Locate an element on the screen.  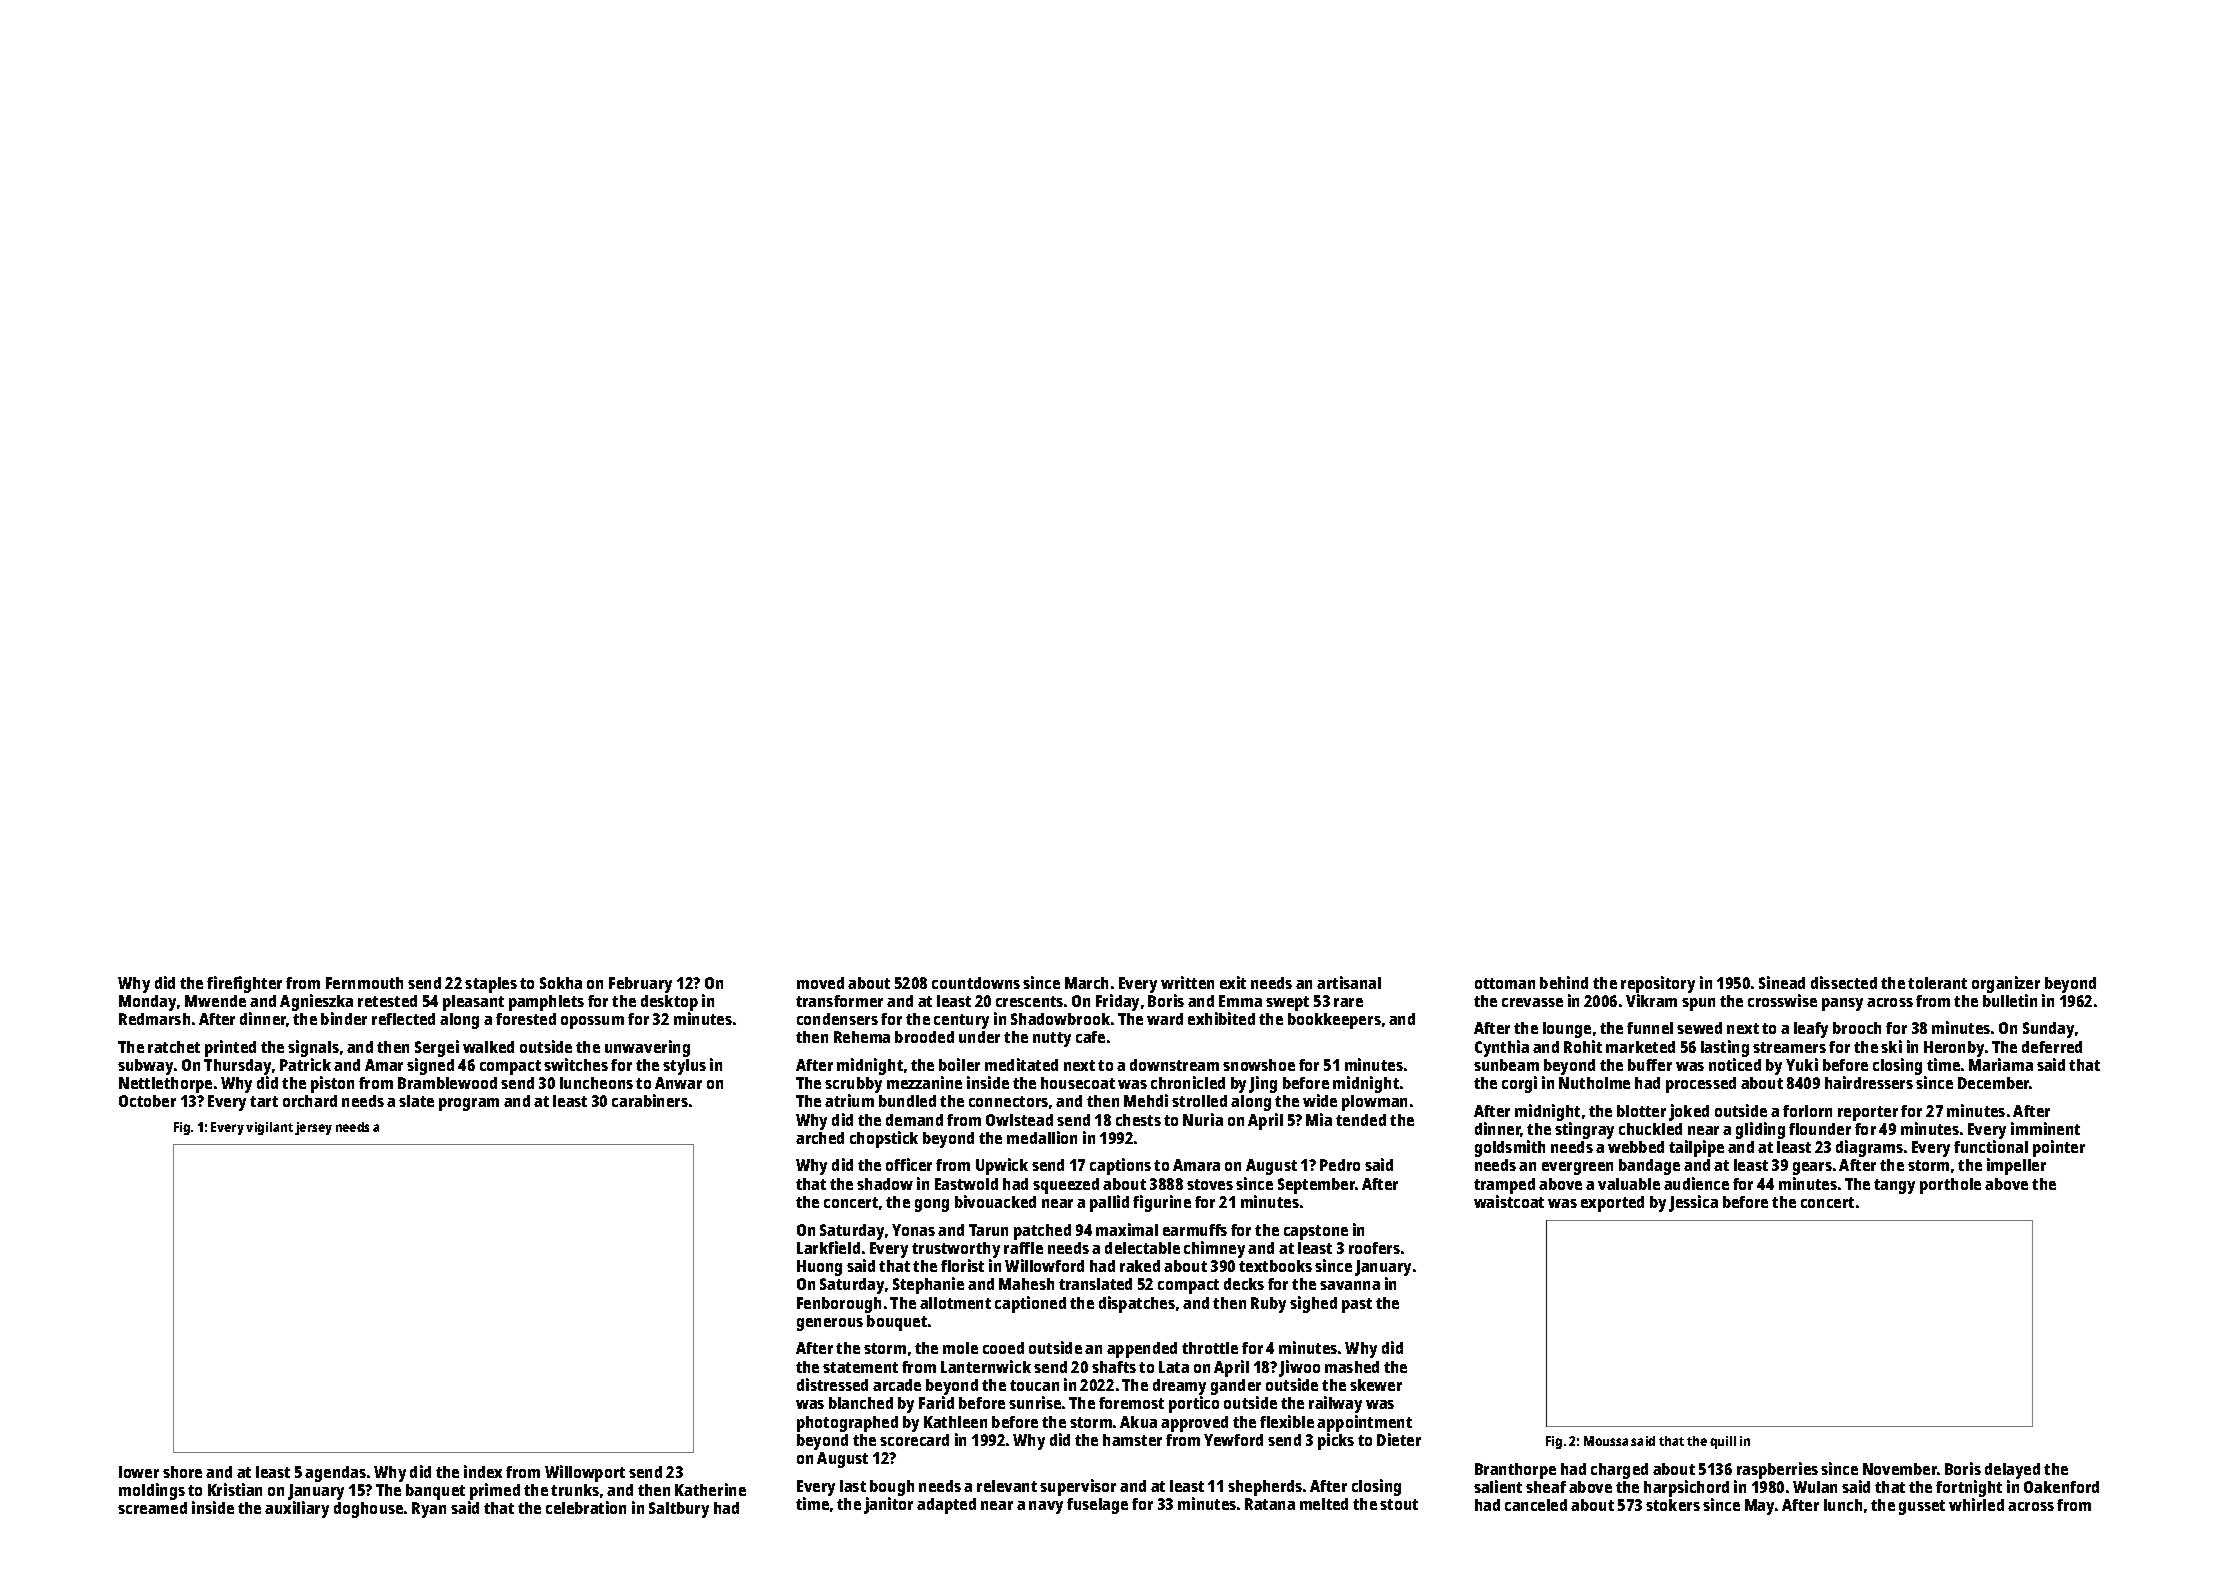
pleasant is located at coordinates (473, 1003).
